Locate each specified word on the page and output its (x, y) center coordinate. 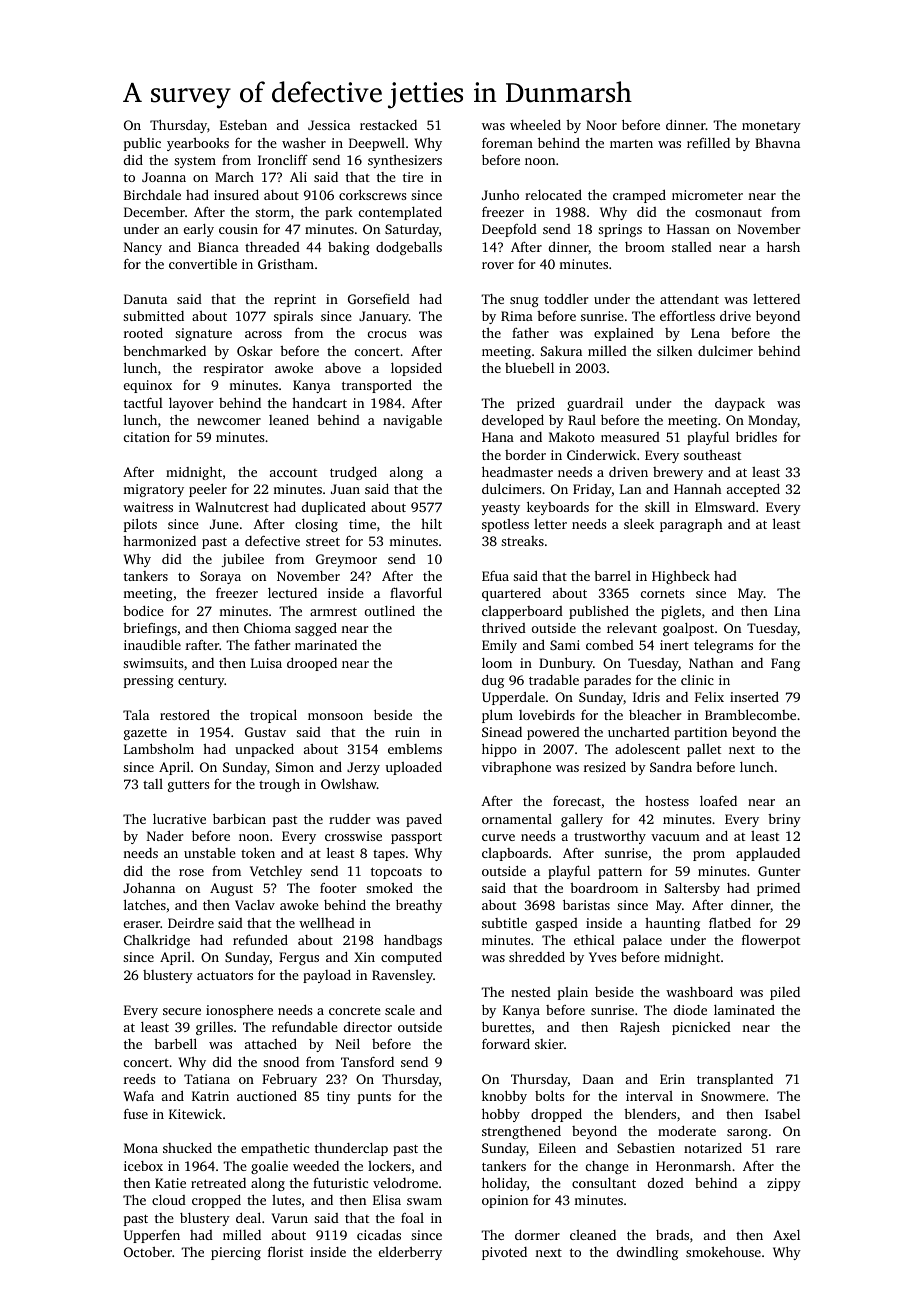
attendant (689, 299)
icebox (143, 1166)
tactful (143, 402)
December (154, 212)
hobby (501, 1115)
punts (374, 1098)
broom (645, 247)
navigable (412, 421)
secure (182, 1011)
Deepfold (509, 230)
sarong (747, 1134)
